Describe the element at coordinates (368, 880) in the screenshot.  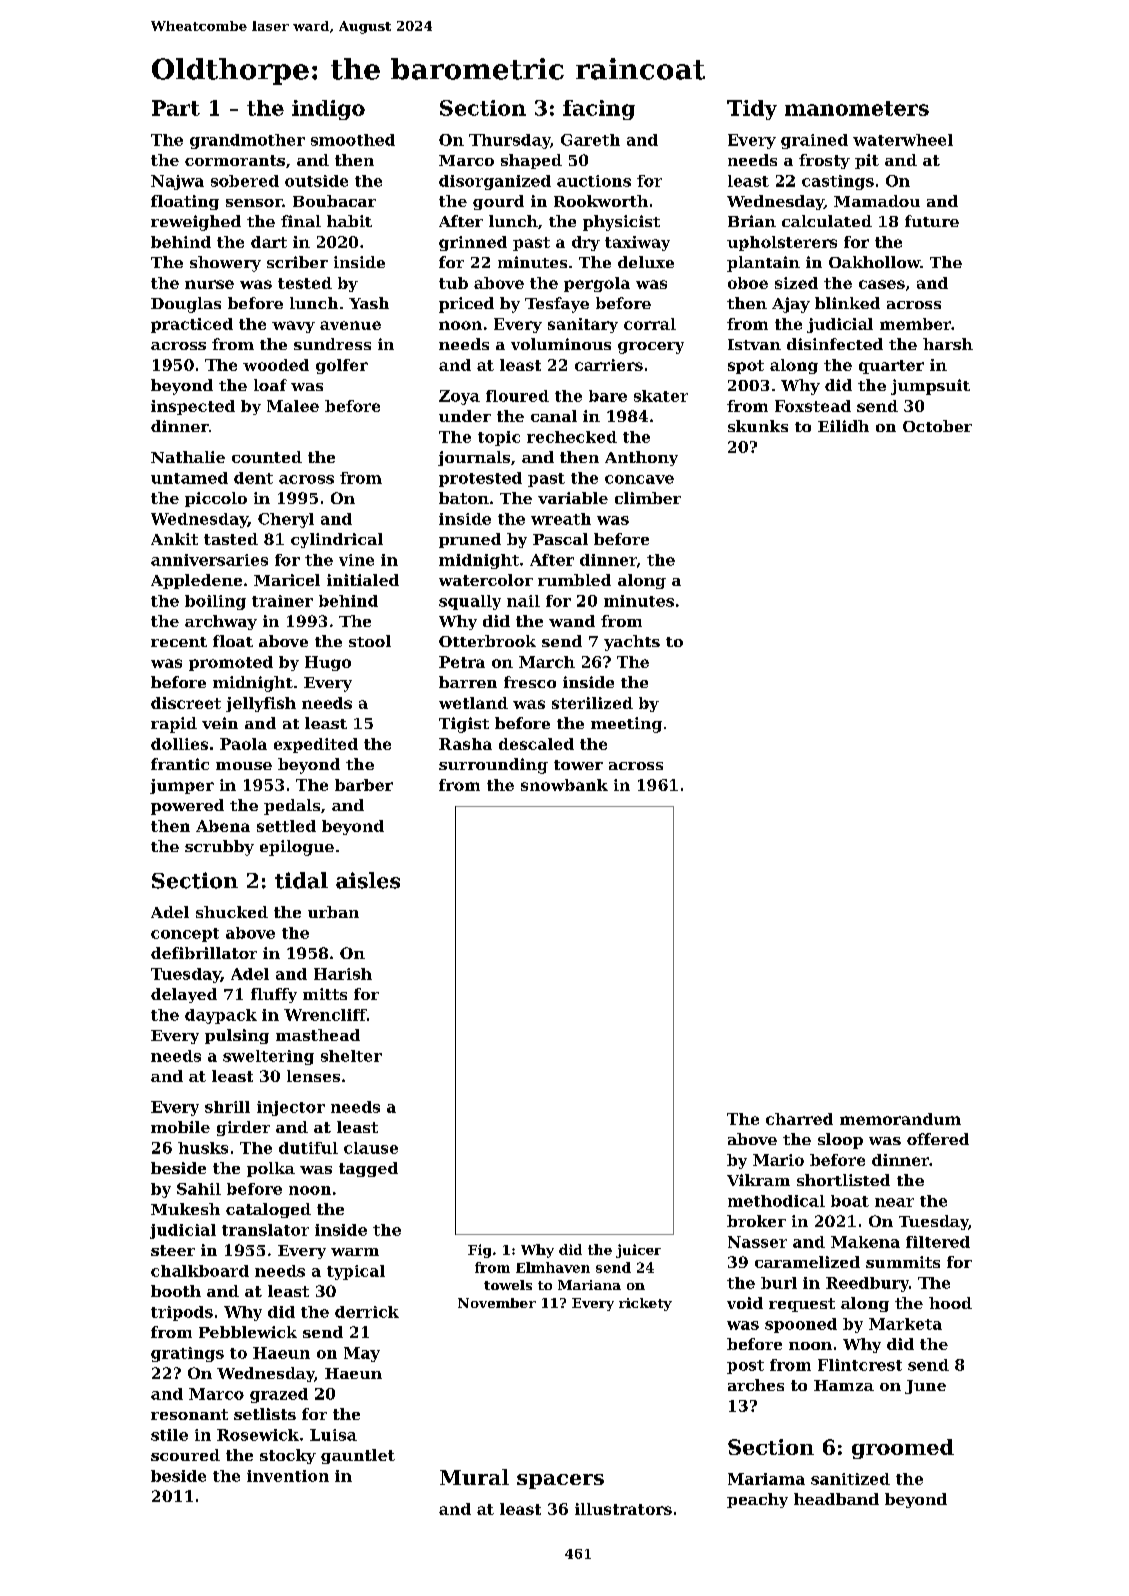
I see `aisles` at that location.
